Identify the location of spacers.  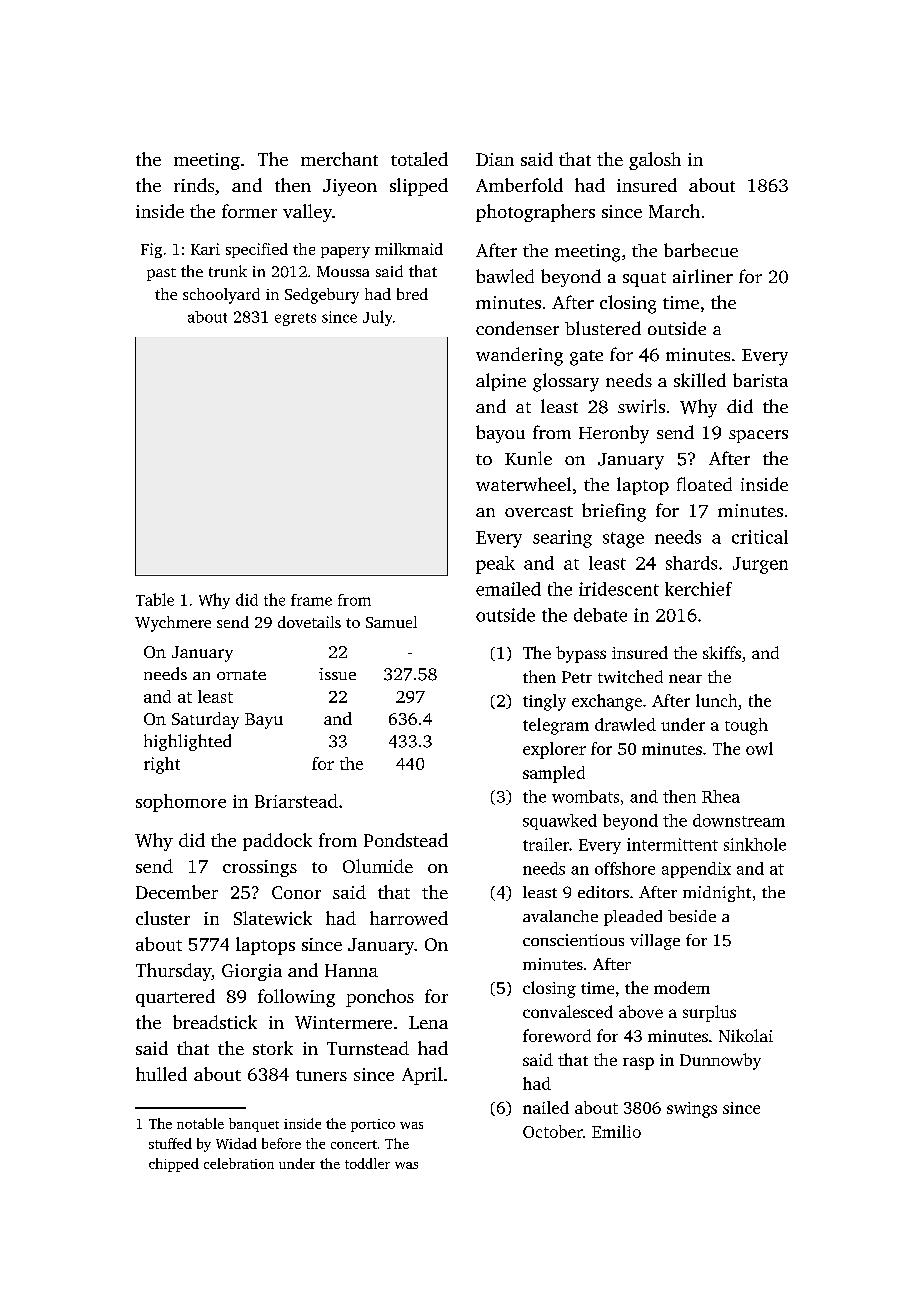
(758, 436).
